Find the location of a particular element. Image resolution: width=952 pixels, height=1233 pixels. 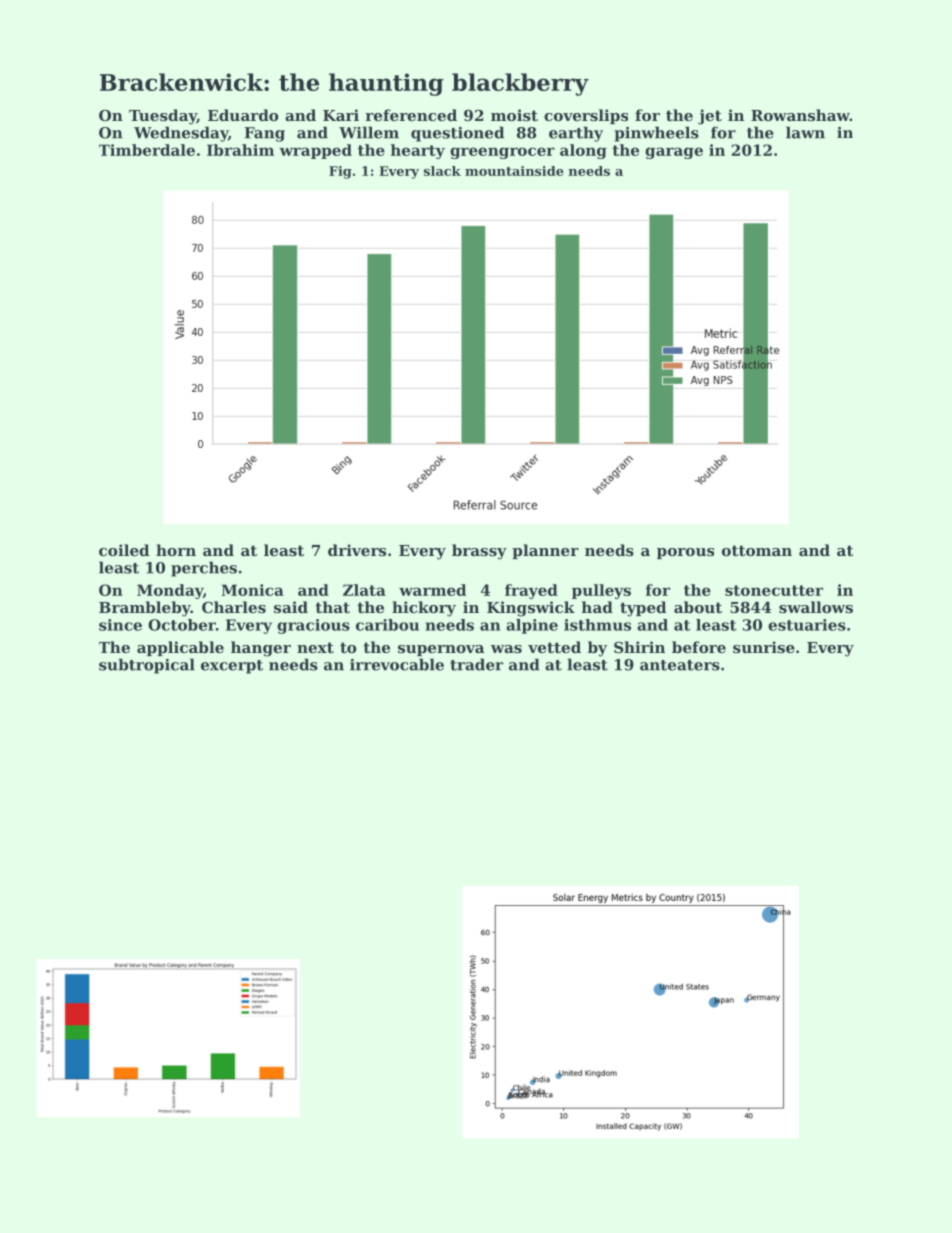

Timberdale is located at coordinates (147, 150).
